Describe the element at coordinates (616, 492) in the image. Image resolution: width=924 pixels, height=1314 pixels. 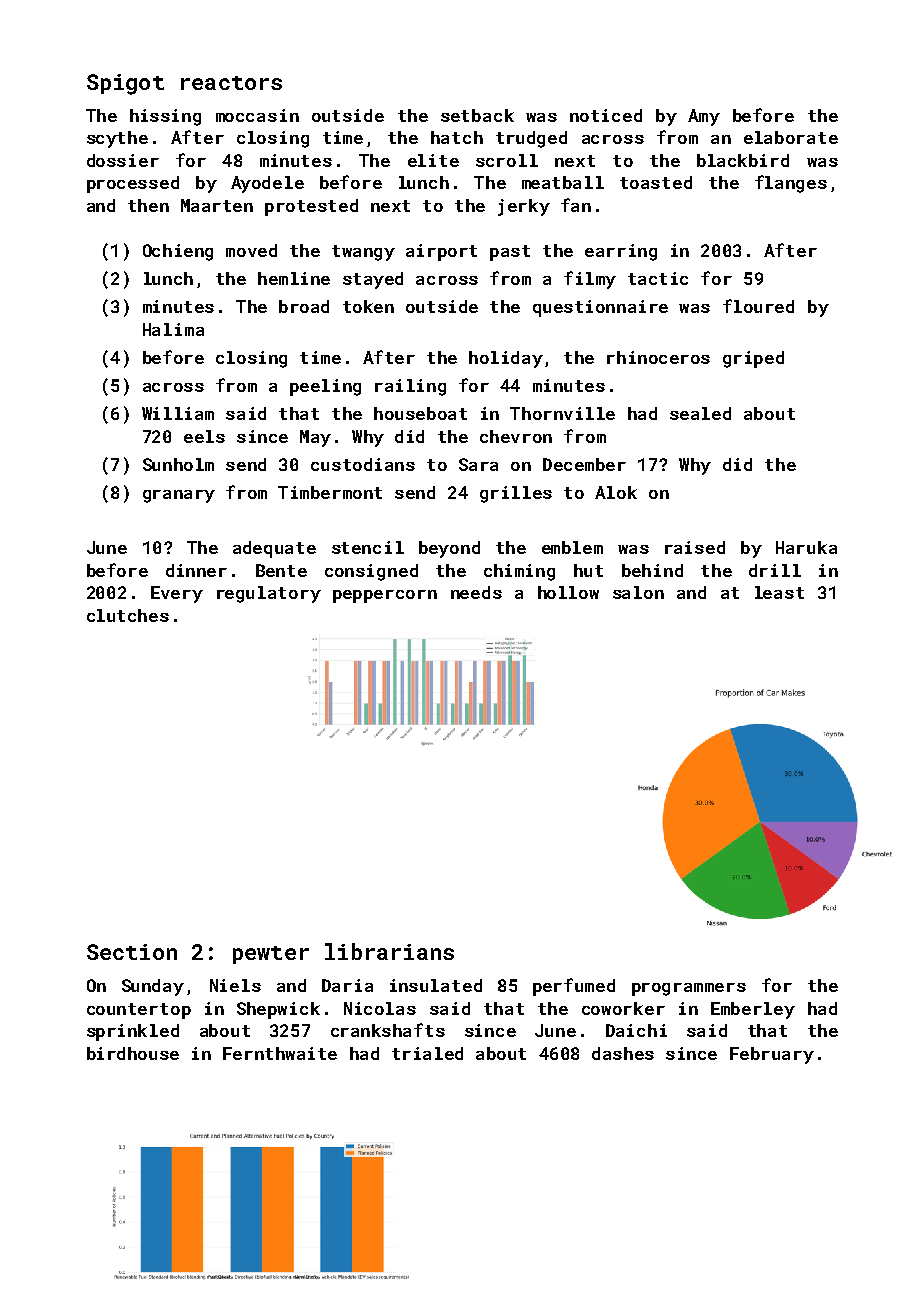
I see `Alok` at that location.
